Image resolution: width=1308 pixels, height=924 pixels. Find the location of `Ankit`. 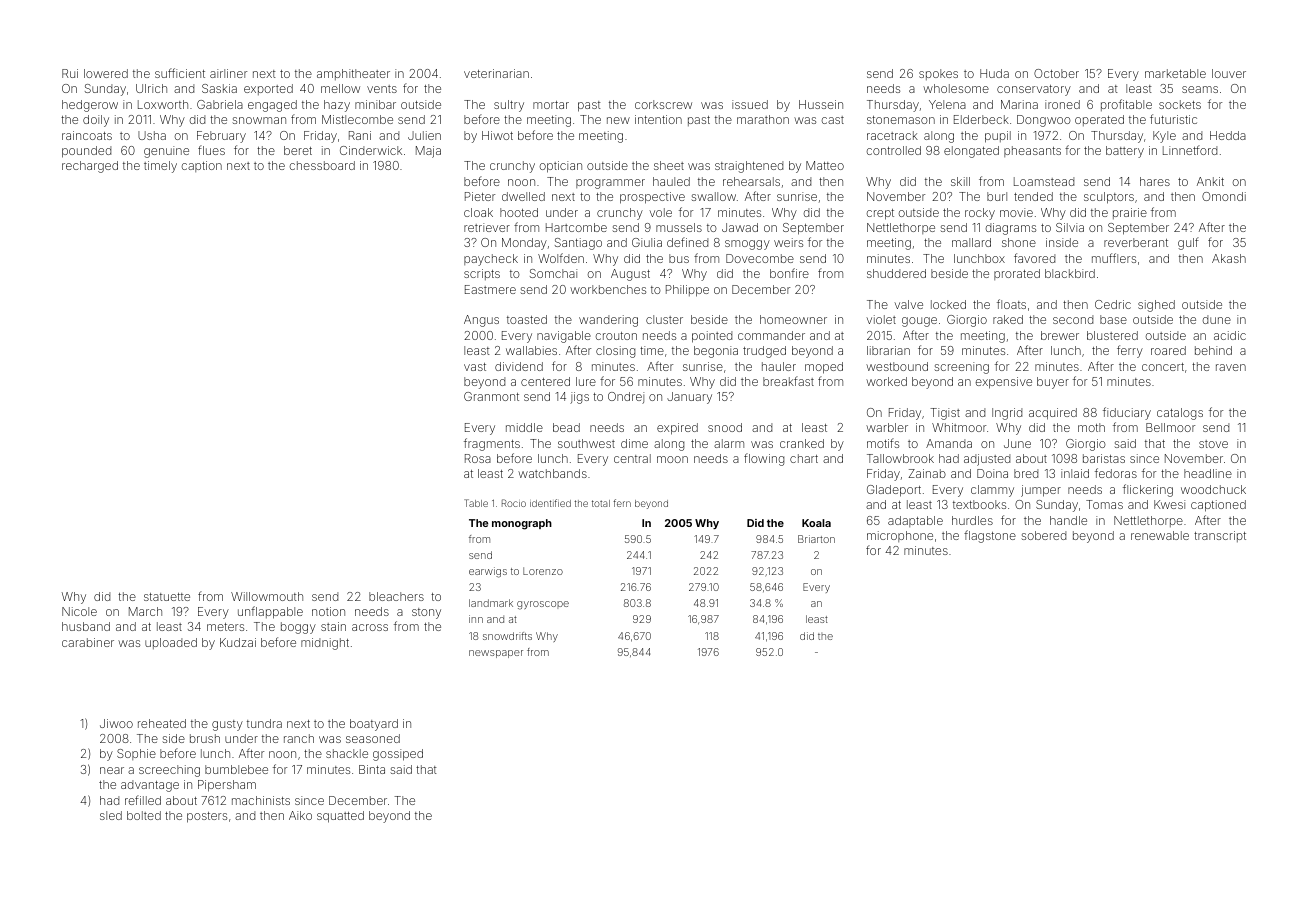

Ankit is located at coordinates (1210, 181).
